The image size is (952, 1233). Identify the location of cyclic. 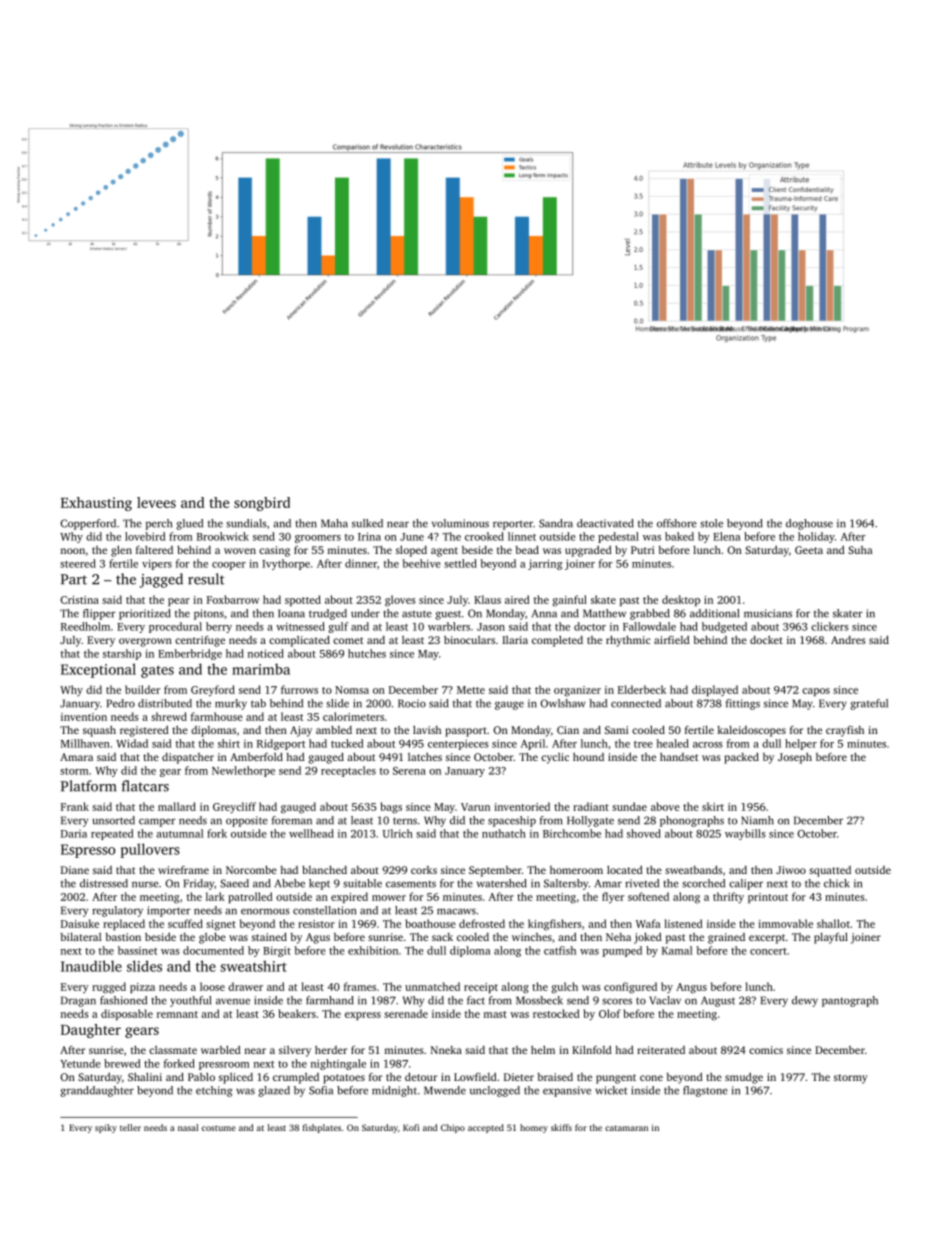
(555, 758).
